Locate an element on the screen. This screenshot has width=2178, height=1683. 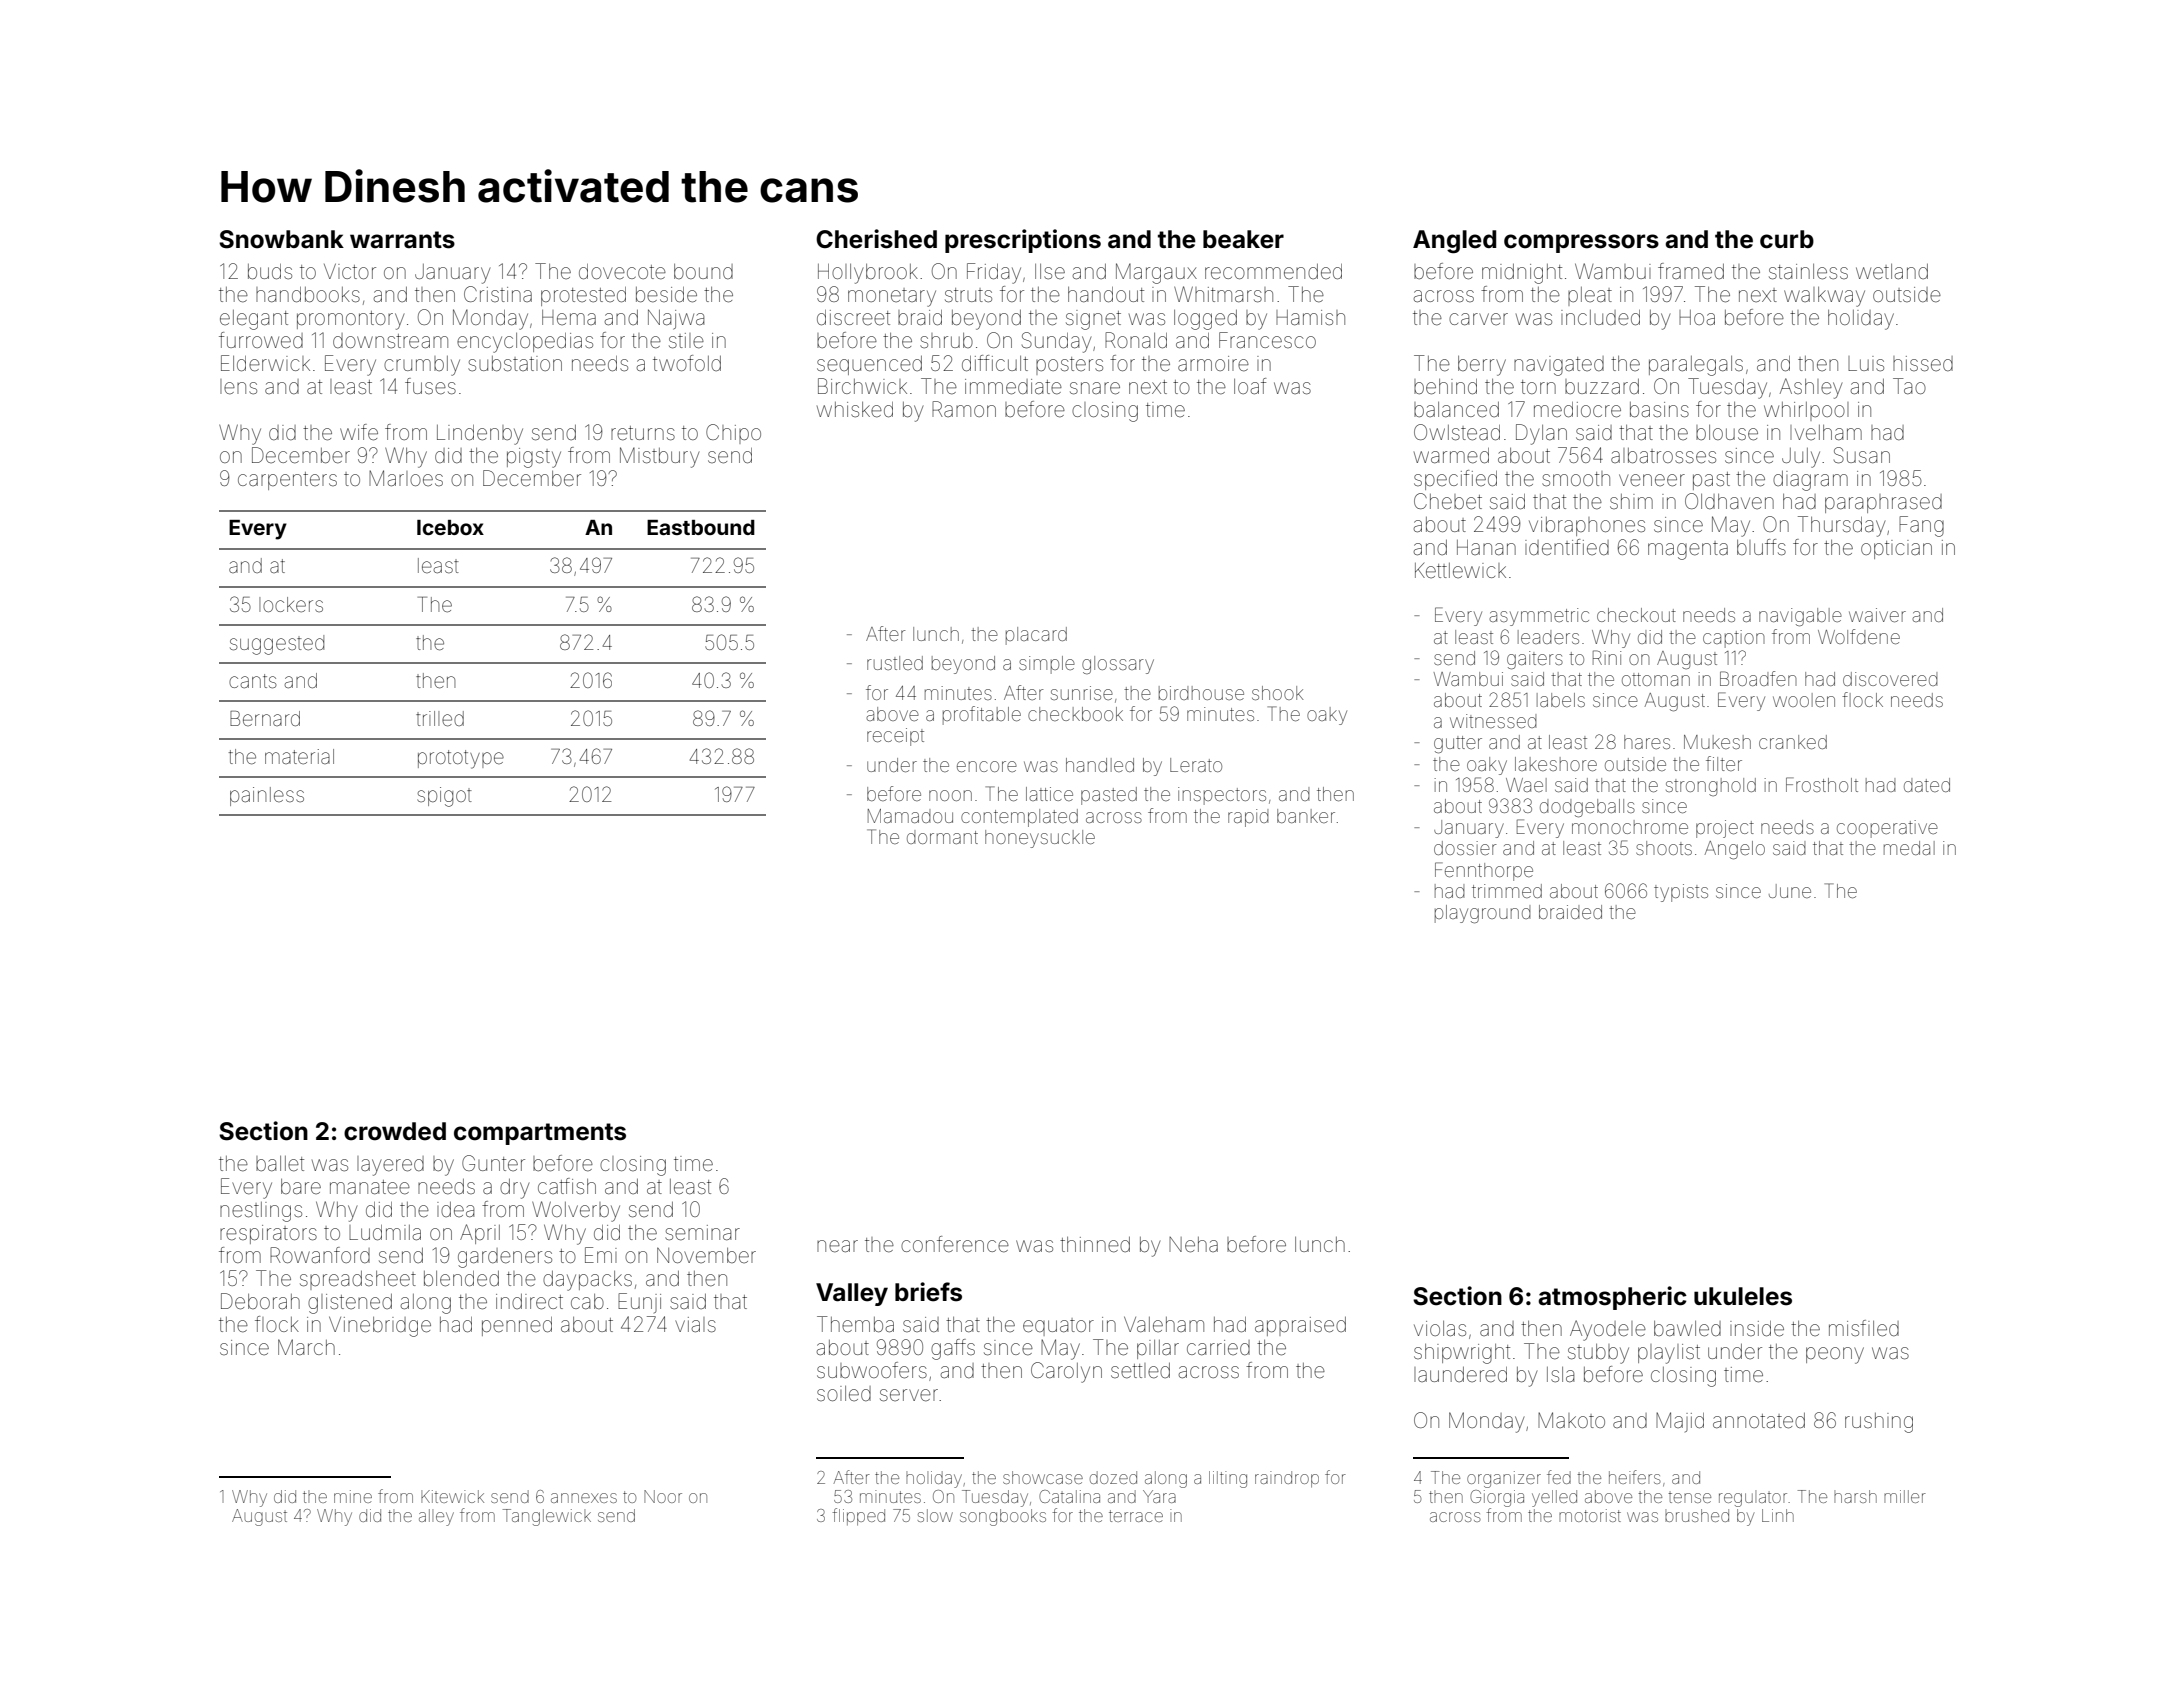
soiled is located at coordinates (844, 1393).
